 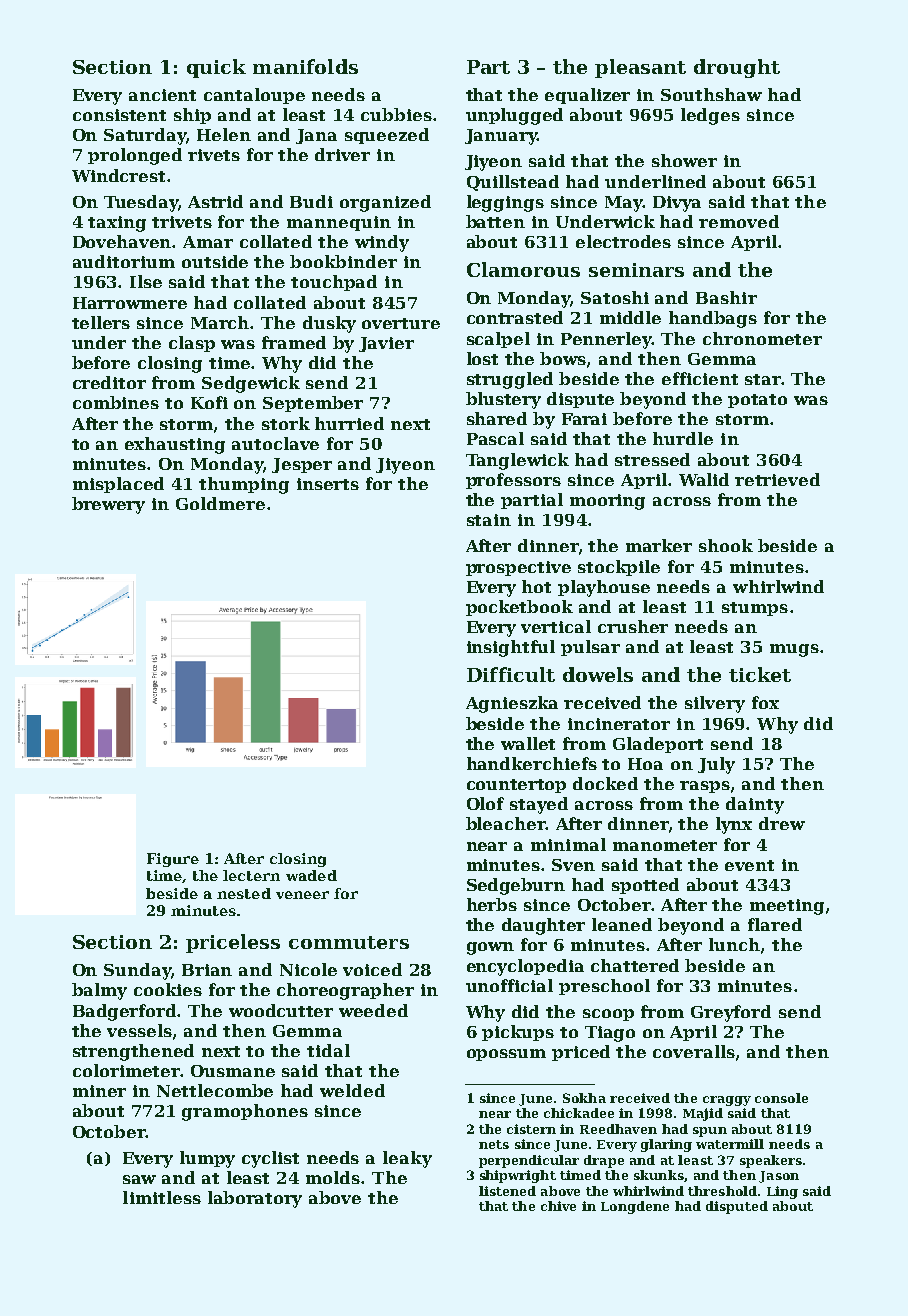 I want to click on brewery, so click(x=108, y=505).
